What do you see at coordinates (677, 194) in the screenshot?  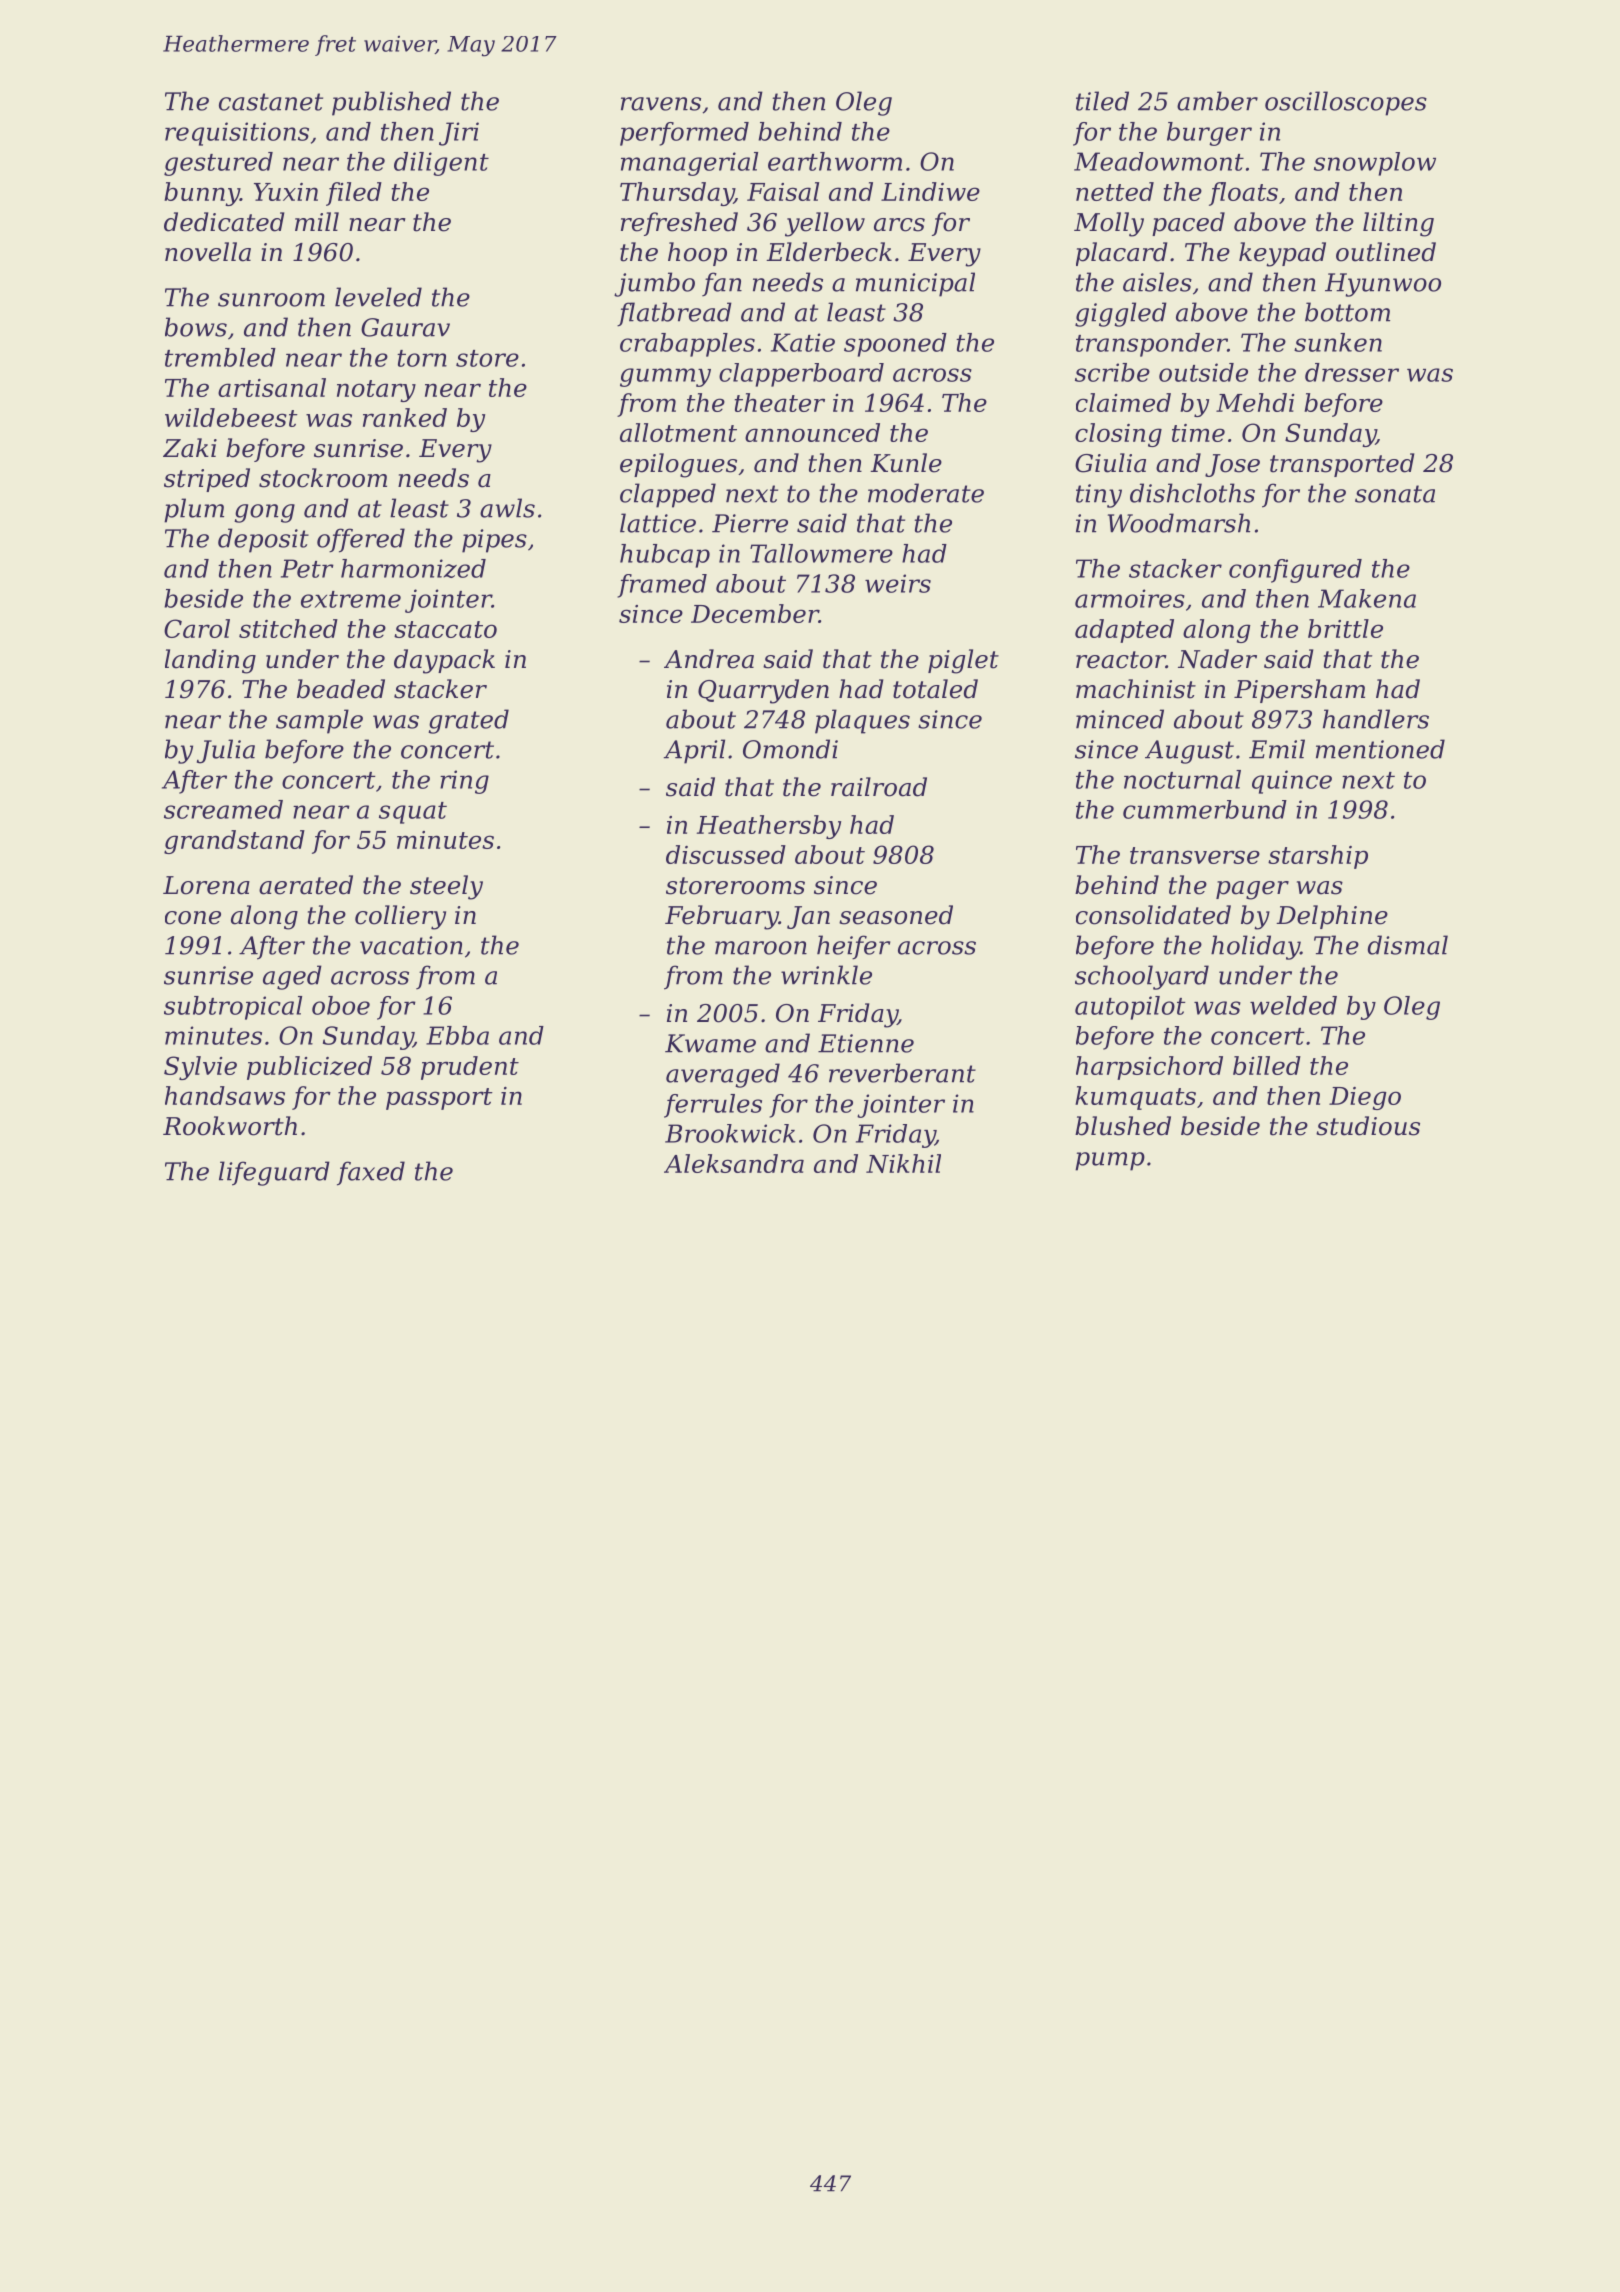 I see `Thursday` at bounding box center [677, 194].
